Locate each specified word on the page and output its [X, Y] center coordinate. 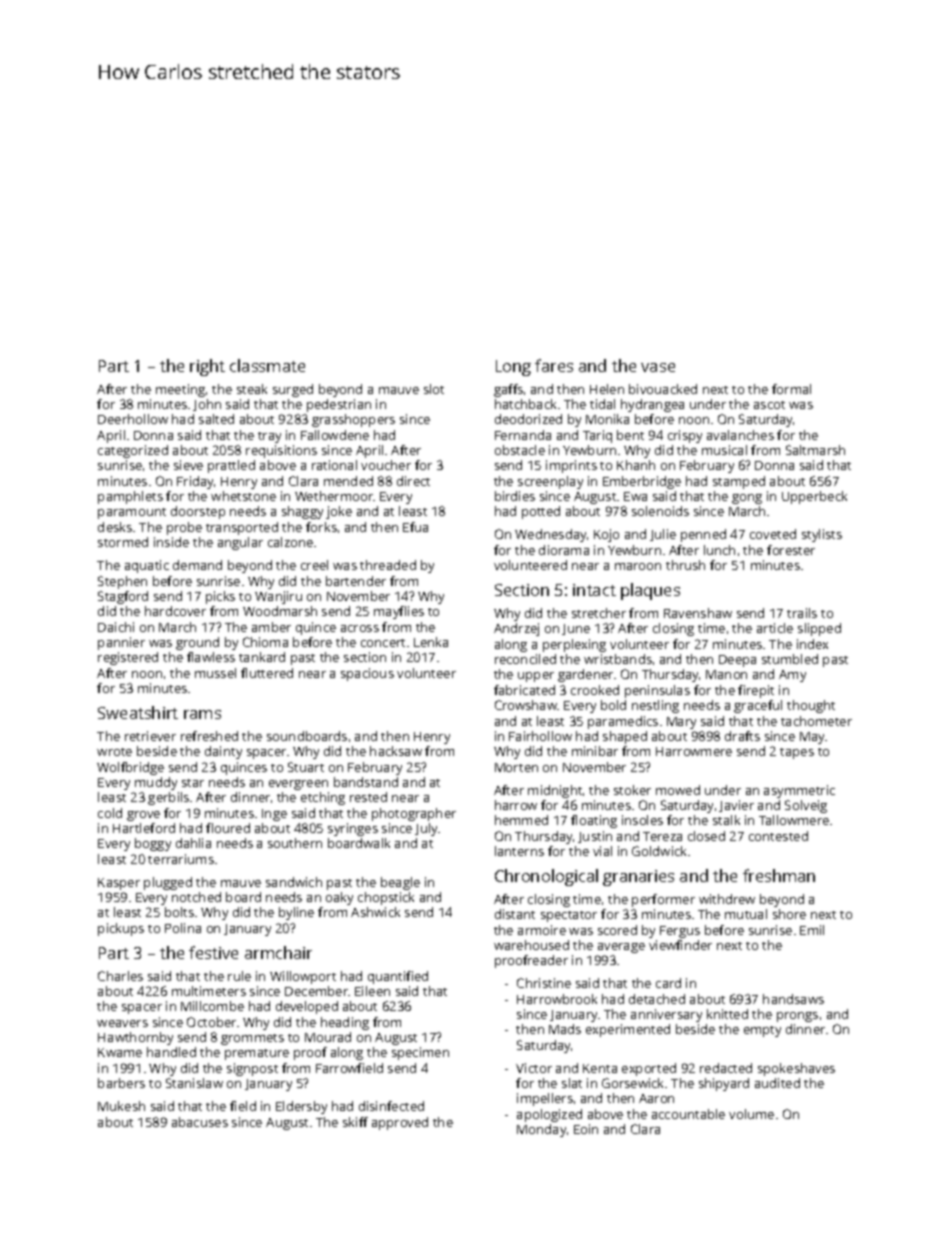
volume [751, 1114]
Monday [541, 1130]
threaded [388, 565]
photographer [414, 814]
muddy [156, 783]
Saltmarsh [815, 450]
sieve [188, 465]
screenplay [550, 482]
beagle [400, 883]
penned [703, 535]
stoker [632, 790]
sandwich [294, 882]
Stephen [122, 582]
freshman [779, 875]
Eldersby [301, 1107]
